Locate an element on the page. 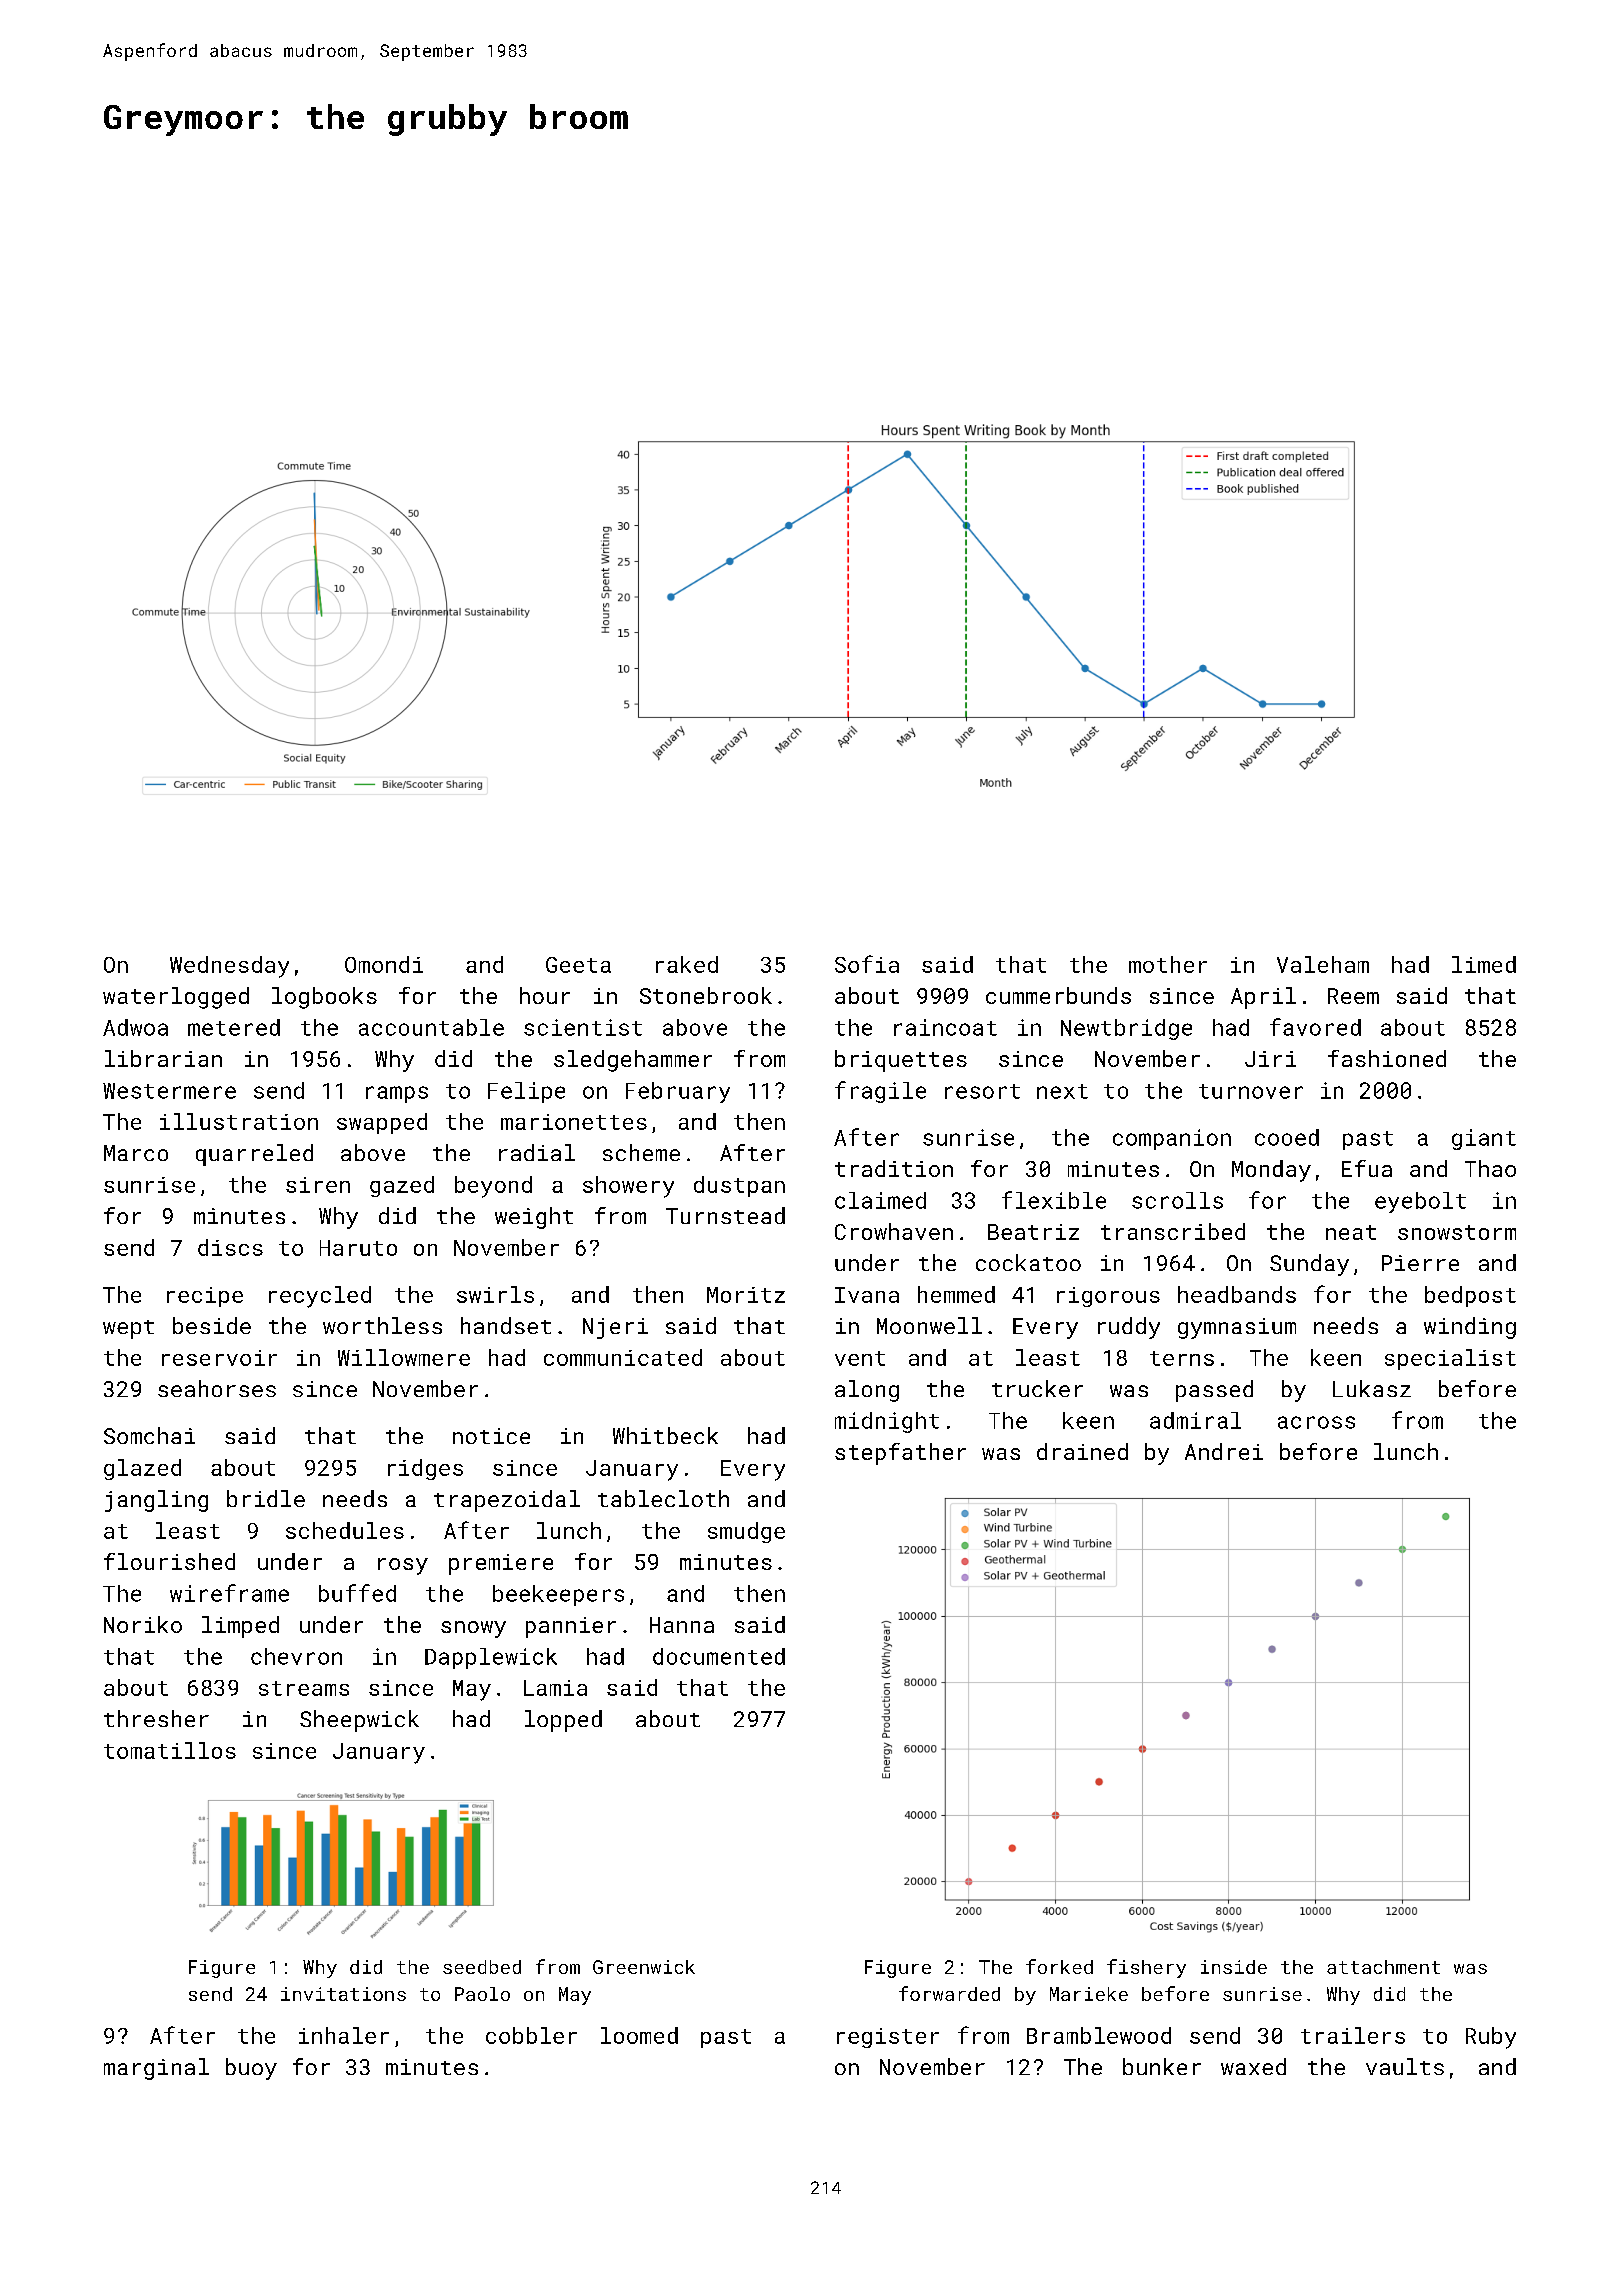 Image resolution: width=1620 pixels, height=2292 pixels. Felipe is located at coordinates (526, 1092).
